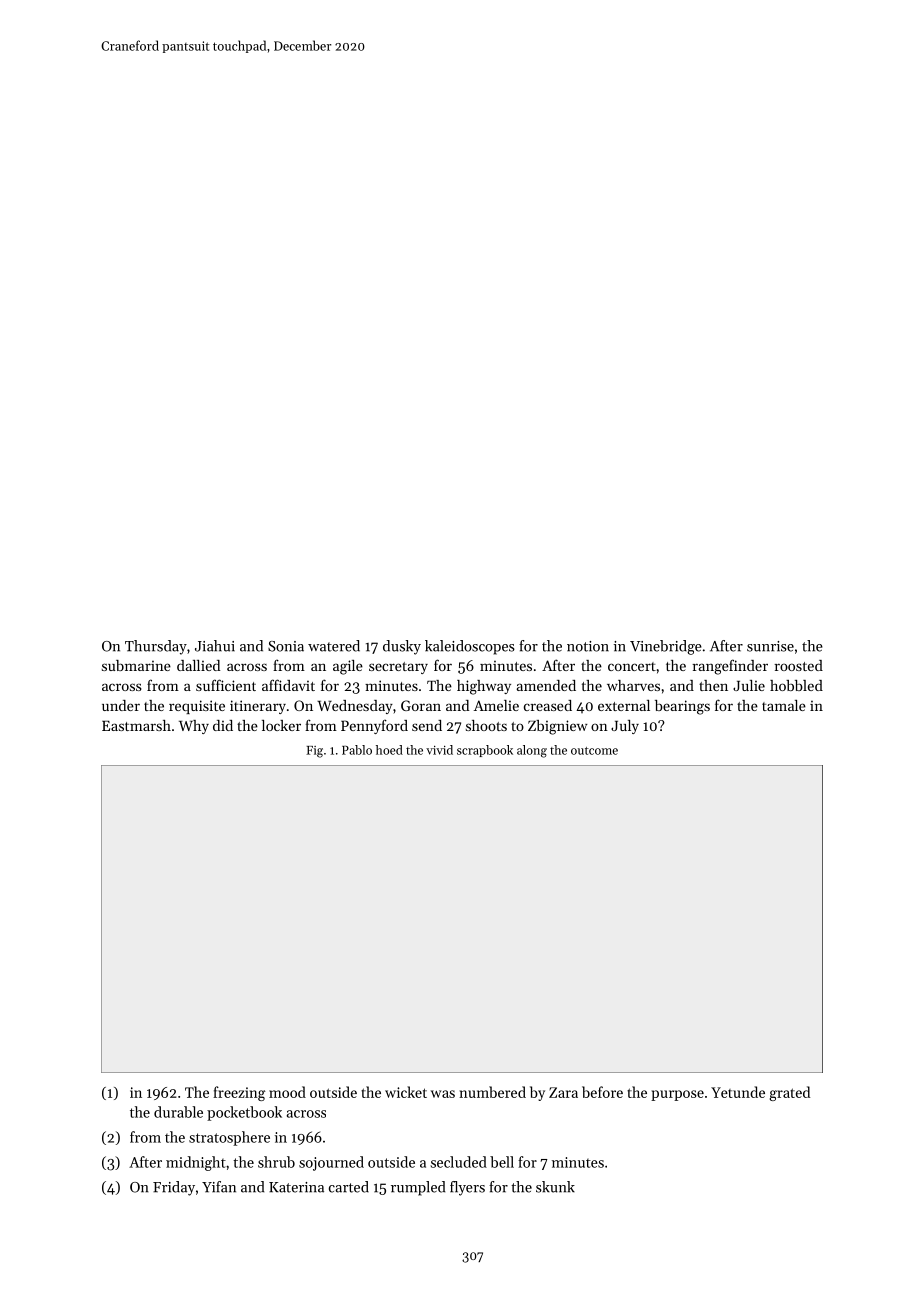 The width and height of the screenshot is (924, 1308). What do you see at coordinates (215, 646) in the screenshot?
I see `Jiahui` at bounding box center [215, 646].
